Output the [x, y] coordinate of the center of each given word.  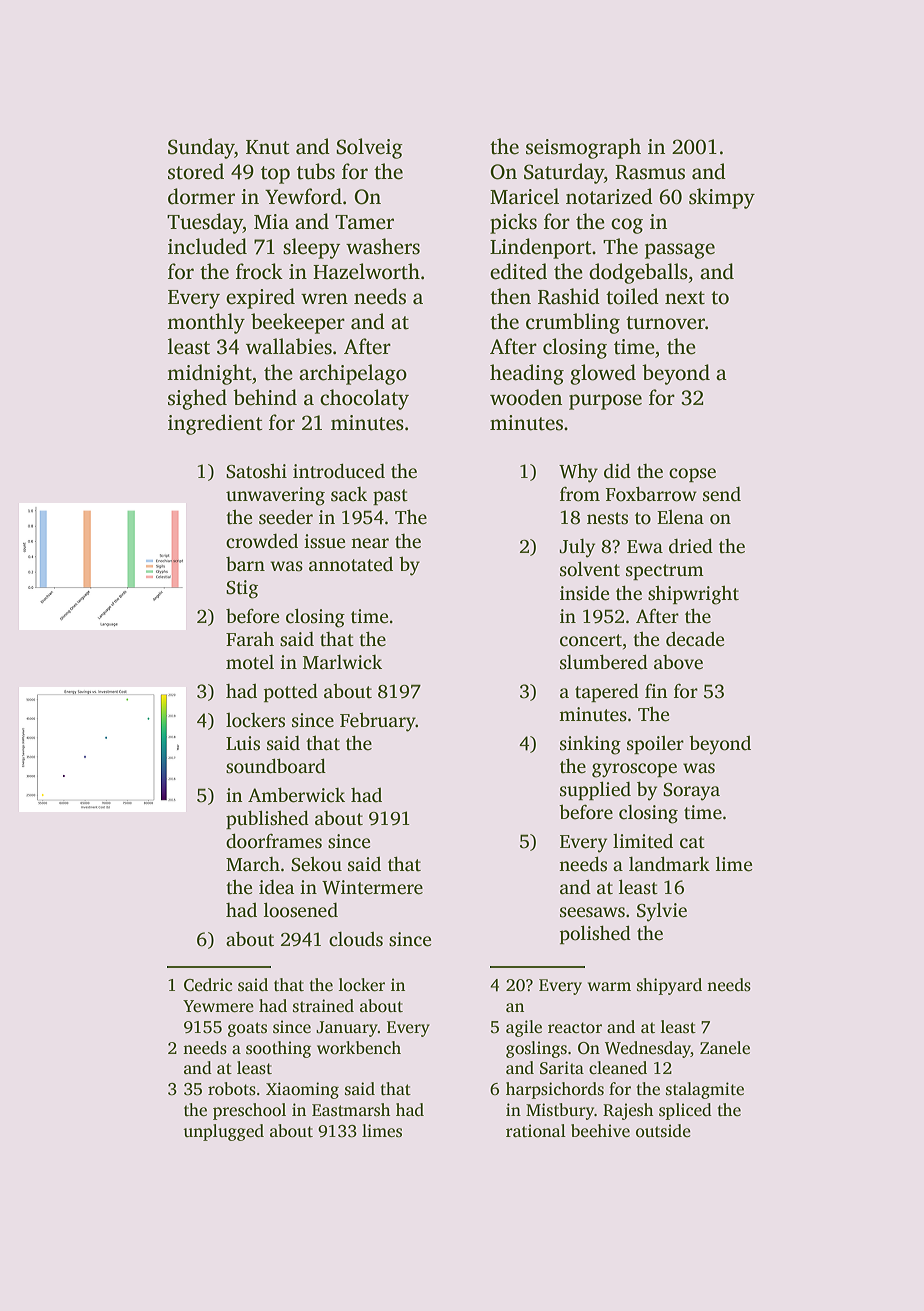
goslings [536, 1049]
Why [578, 473]
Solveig [369, 148]
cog [627, 226]
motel [250, 662]
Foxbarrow [651, 494]
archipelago [353, 374]
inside [584, 593]
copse [692, 475]
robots [232, 1089]
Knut [268, 147]
